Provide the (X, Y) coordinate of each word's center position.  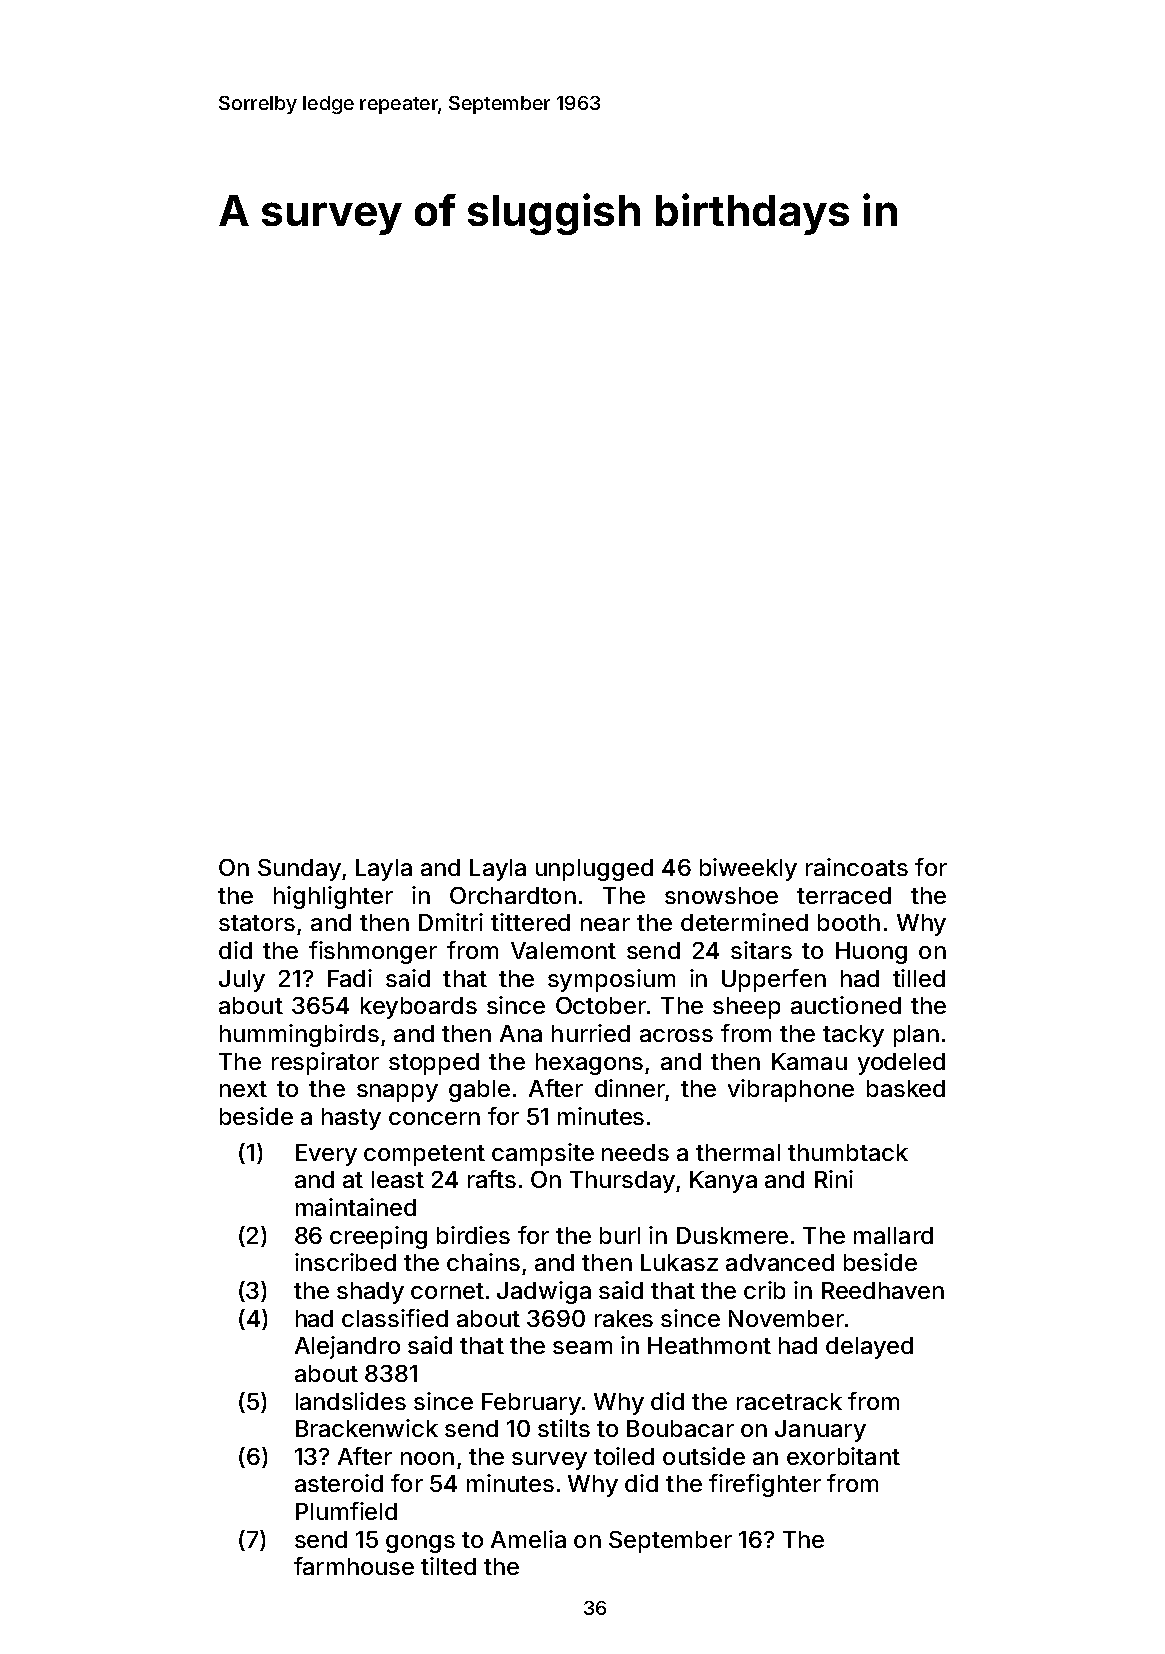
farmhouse (354, 1566)
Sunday (299, 870)
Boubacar (680, 1428)
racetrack (789, 1401)
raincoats (857, 867)
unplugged (594, 870)
